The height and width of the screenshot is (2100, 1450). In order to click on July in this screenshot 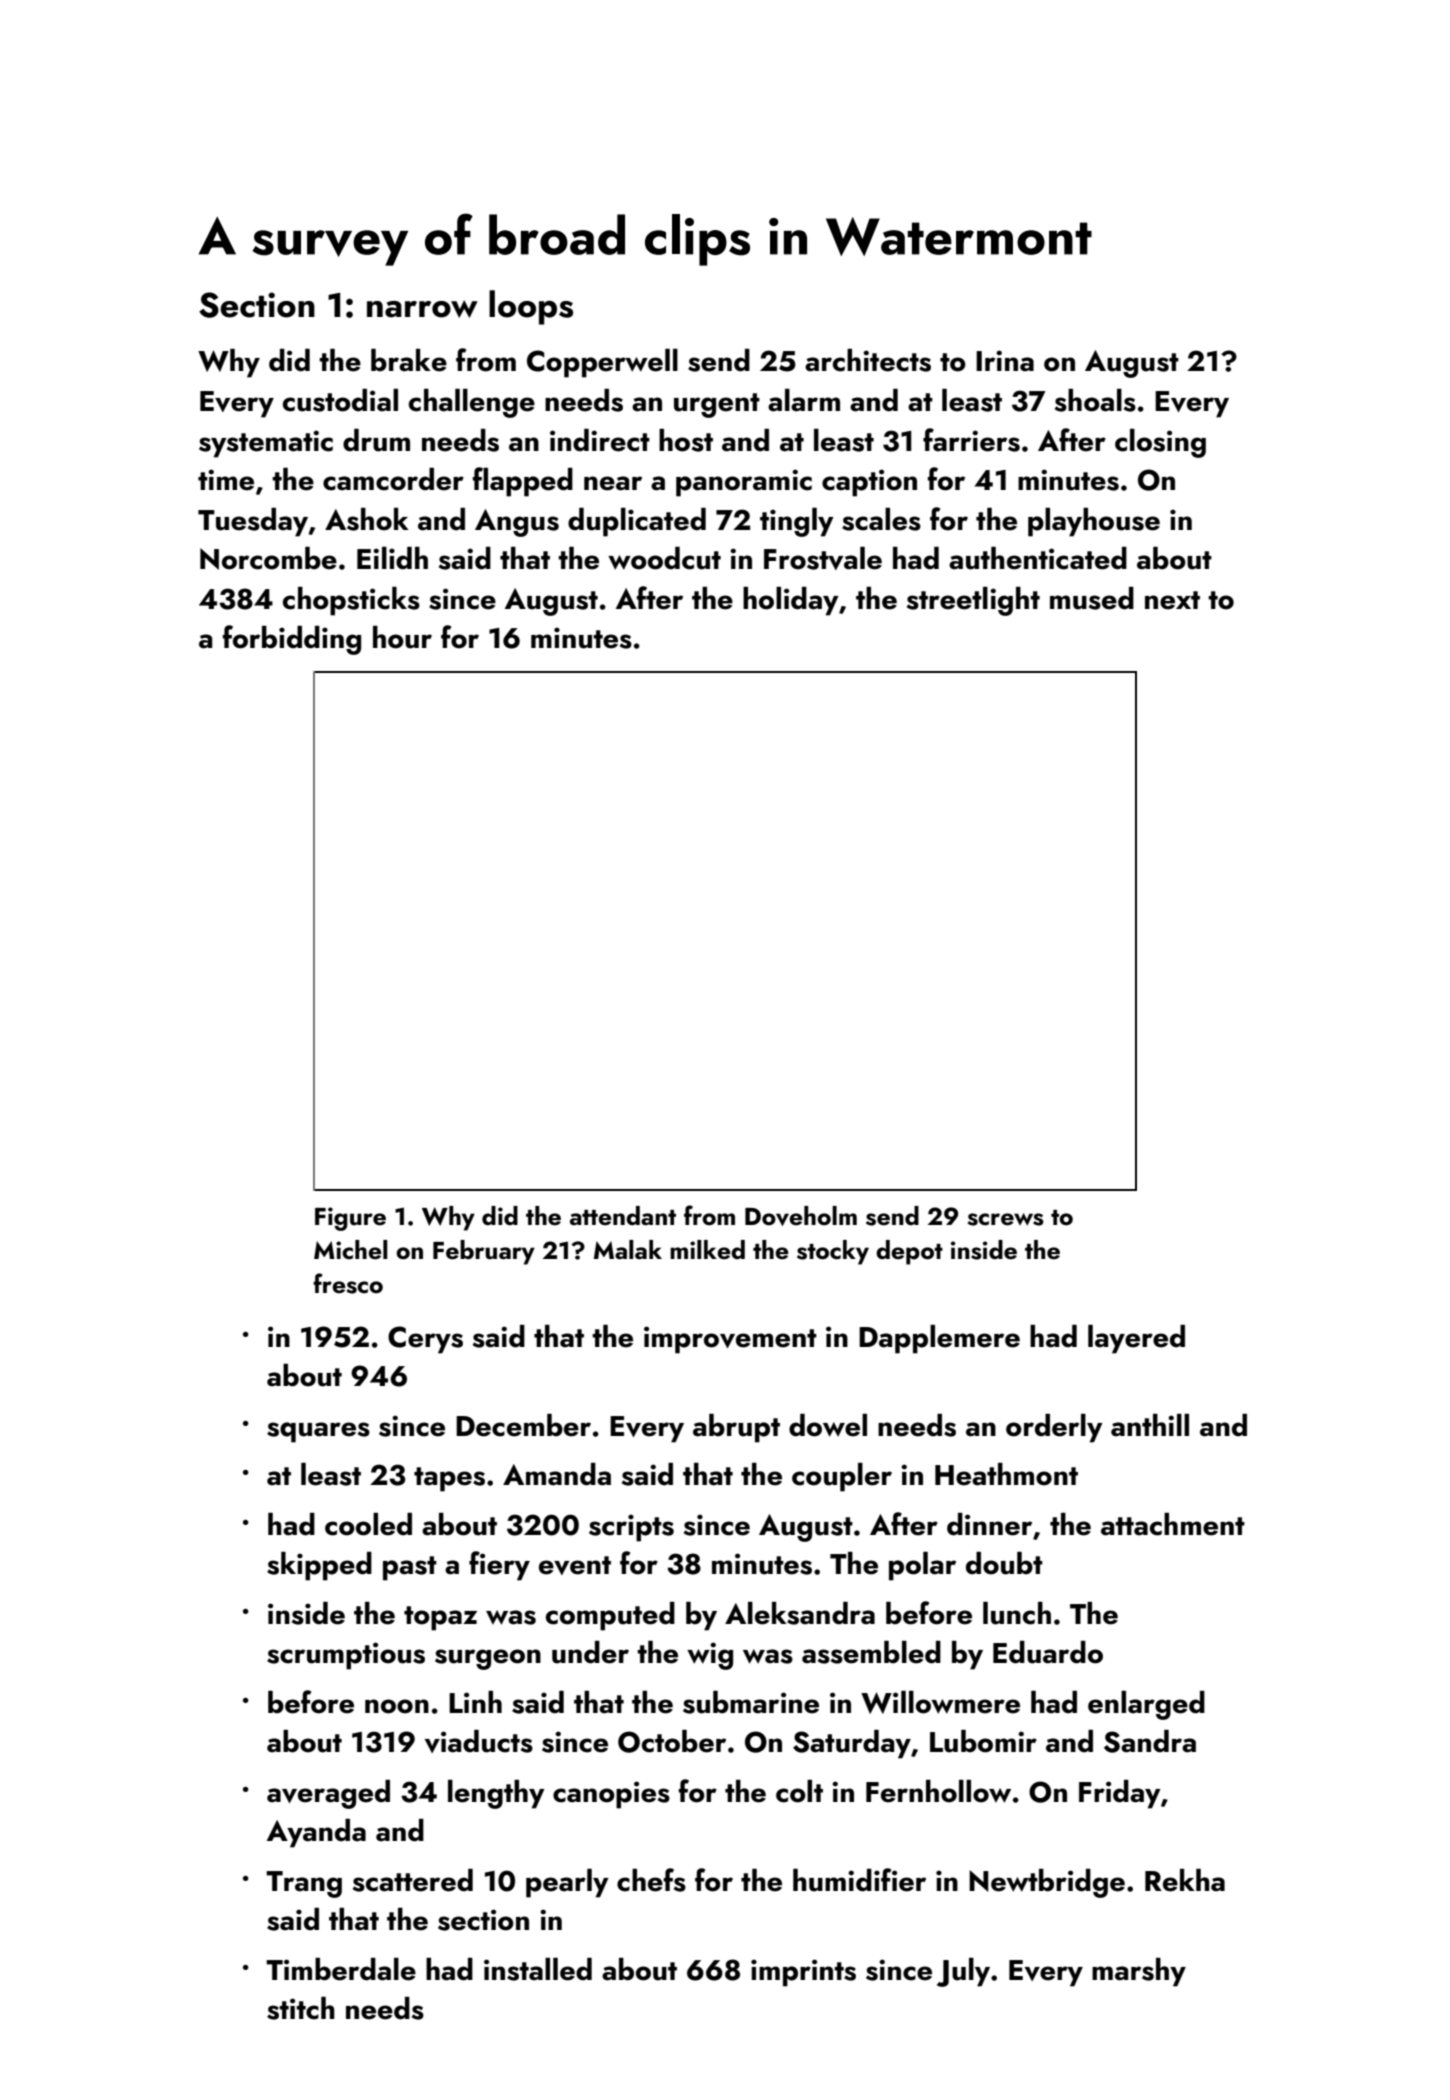, I will do `click(963, 1972)`.
